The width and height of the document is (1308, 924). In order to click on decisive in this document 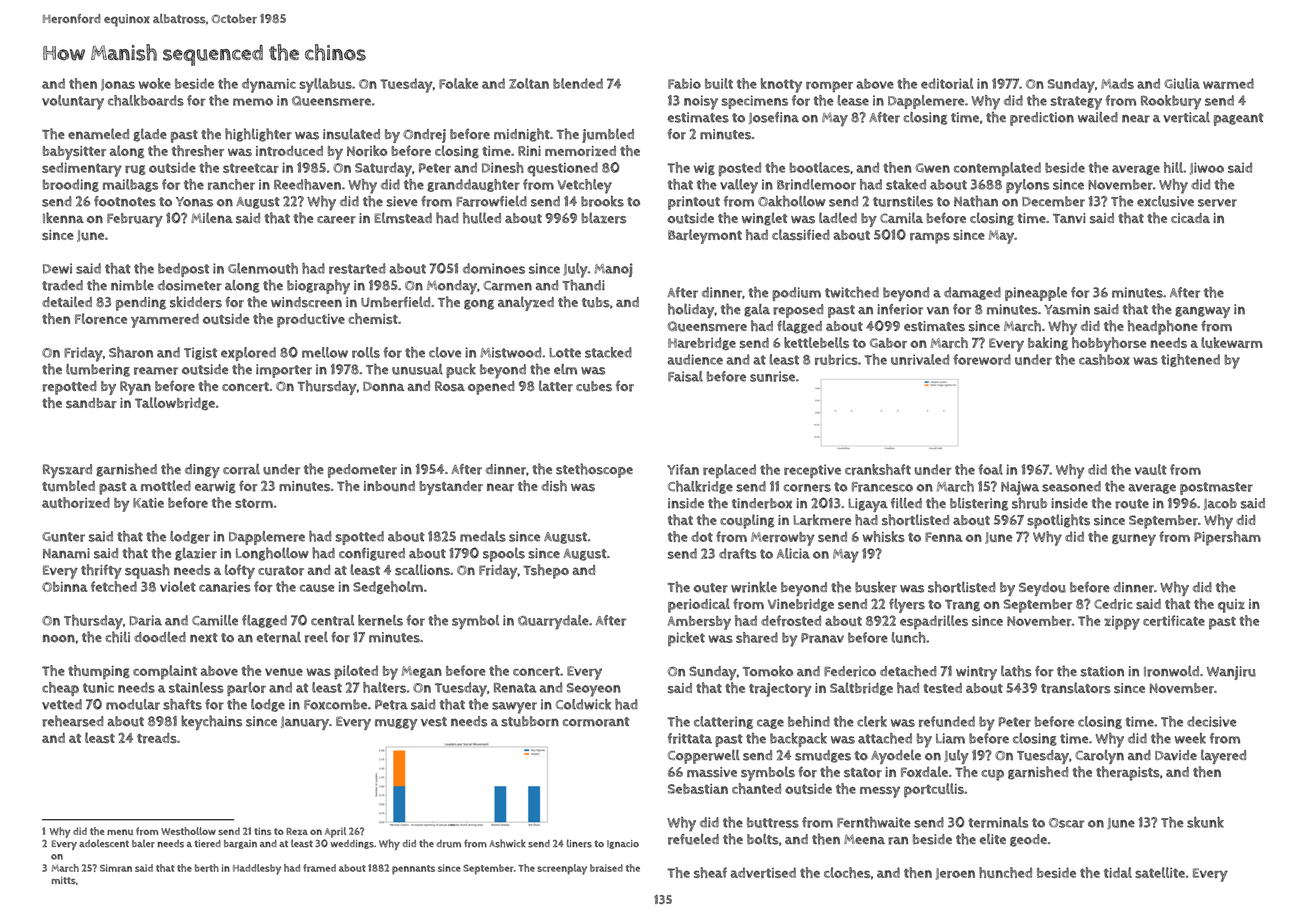, I will do `click(1211, 721)`.
